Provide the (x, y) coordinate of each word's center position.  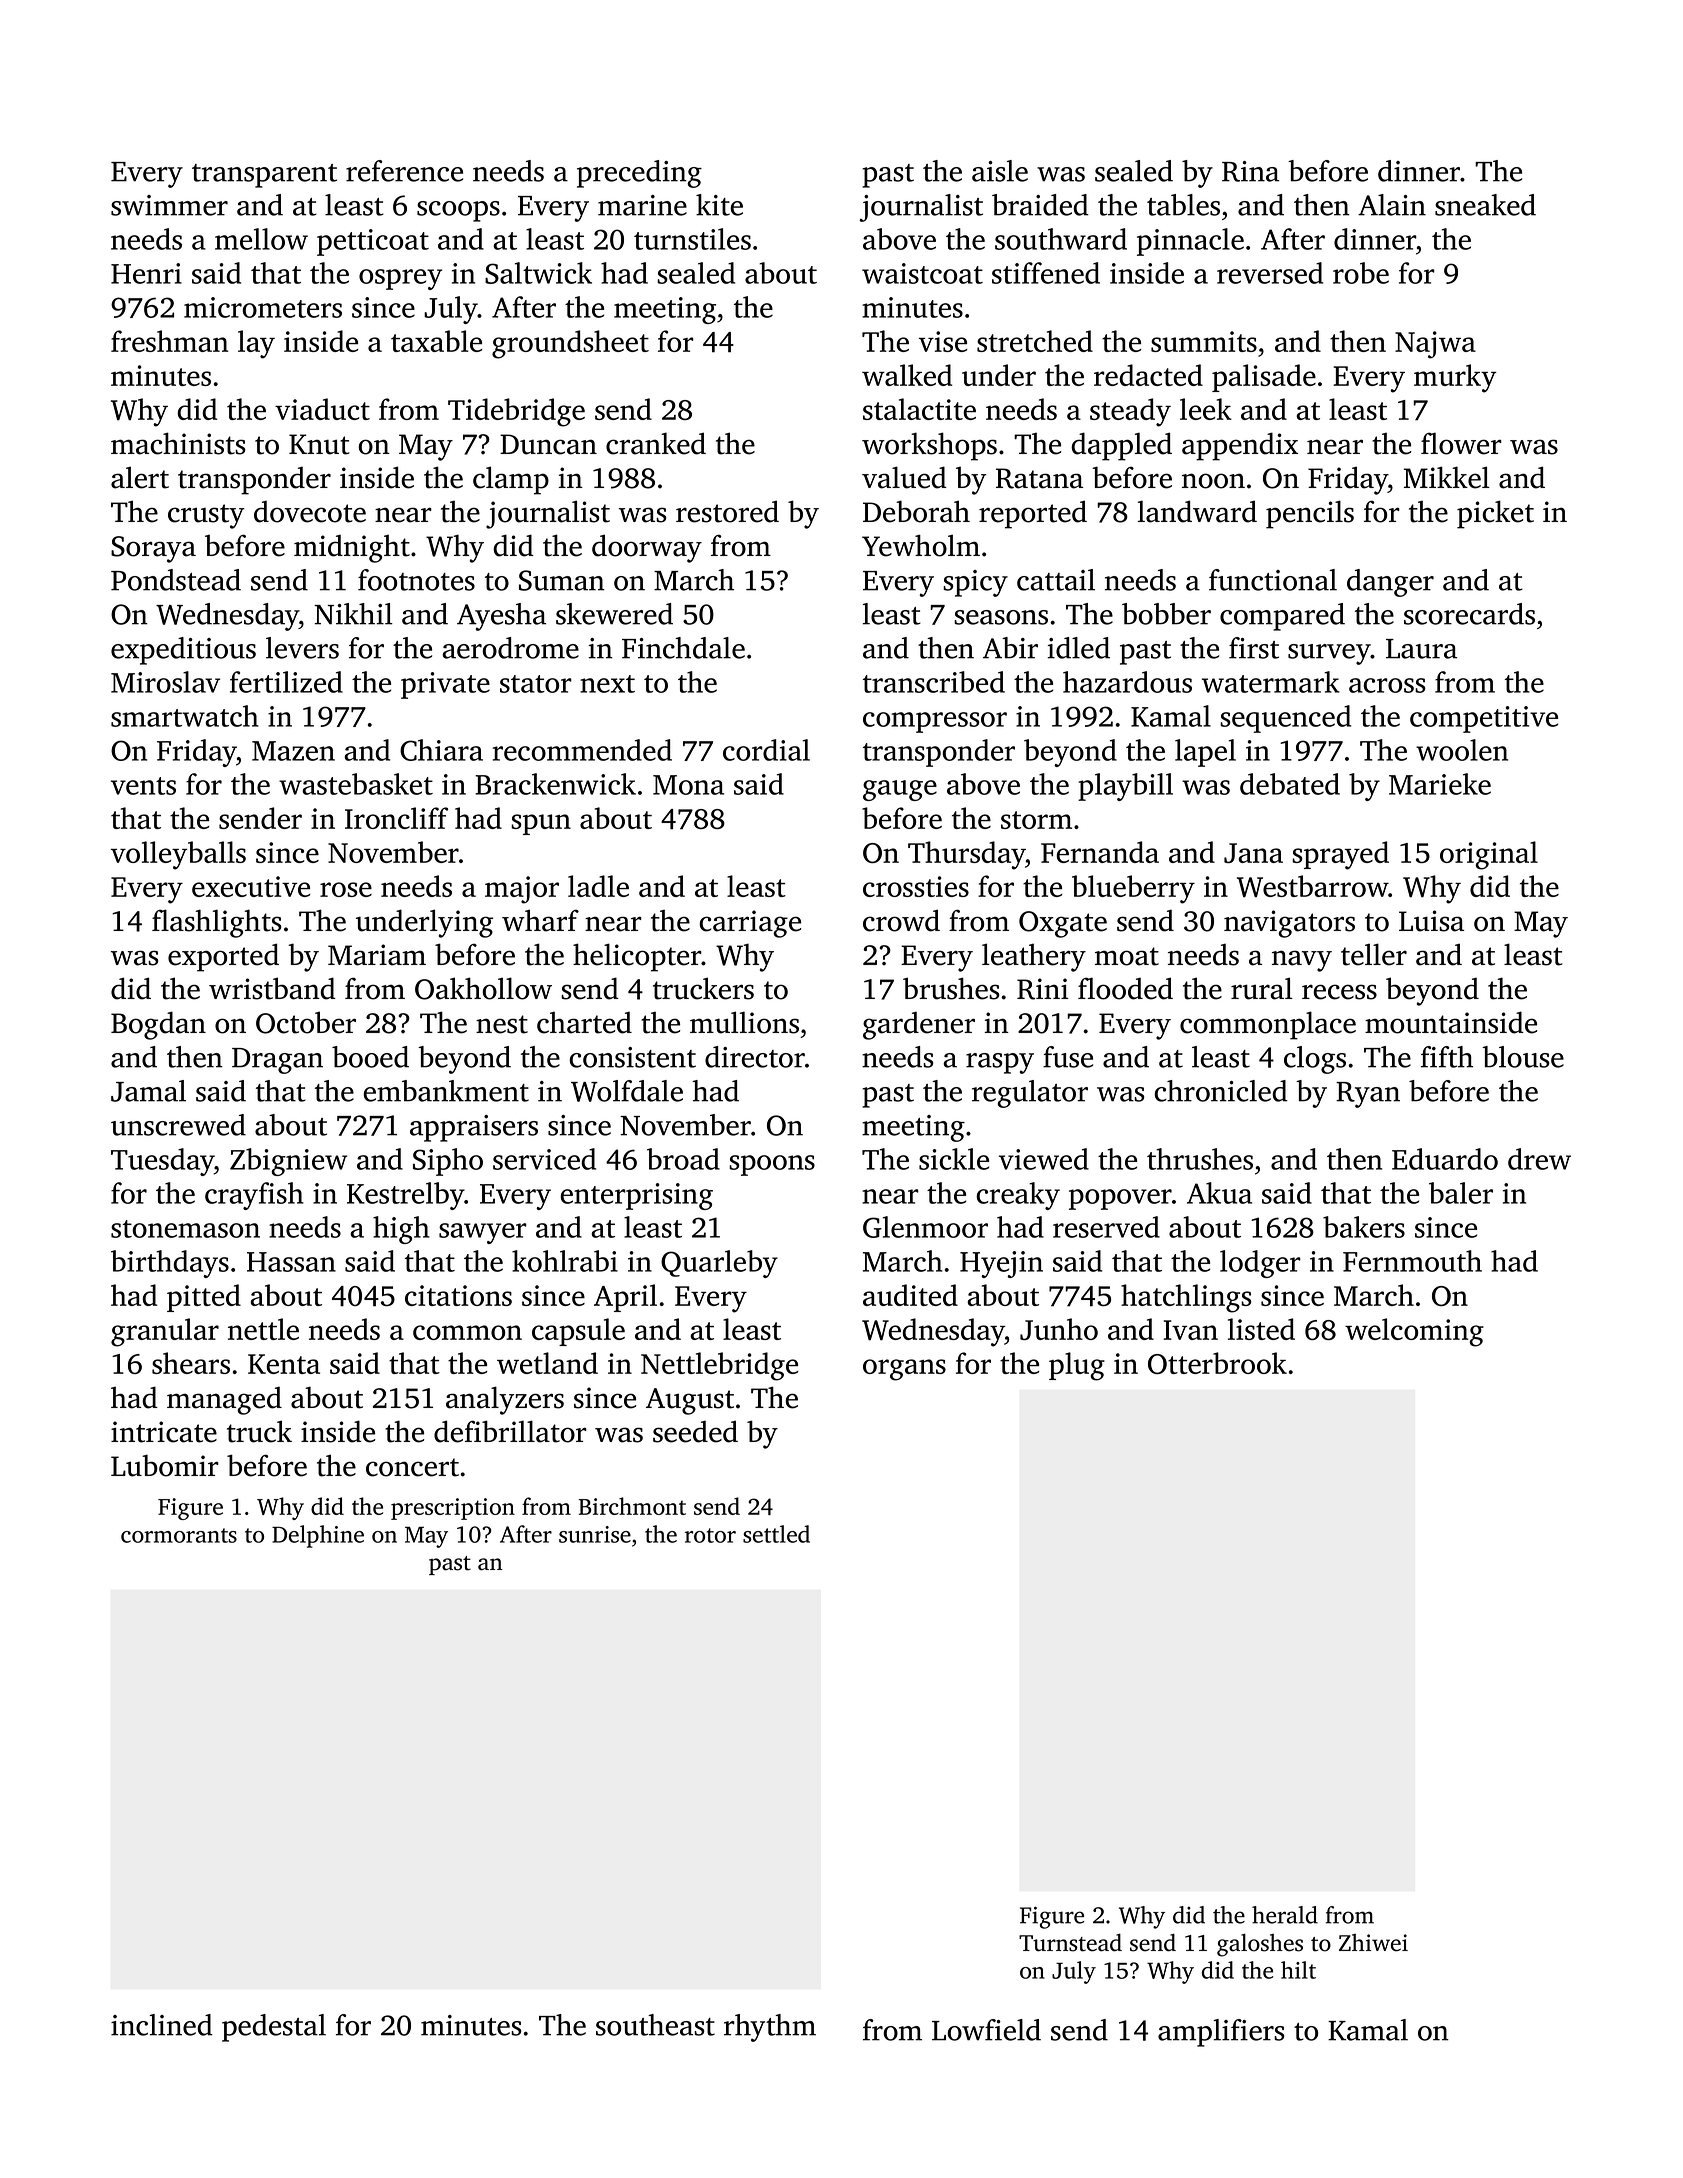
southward (1061, 239)
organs (904, 1370)
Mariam (377, 955)
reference (404, 171)
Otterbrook (1217, 1363)
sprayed (1340, 855)
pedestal (274, 2028)
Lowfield (986, 2030)
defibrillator (510, 1431)
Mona (688, 785)
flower (1461, 443)
